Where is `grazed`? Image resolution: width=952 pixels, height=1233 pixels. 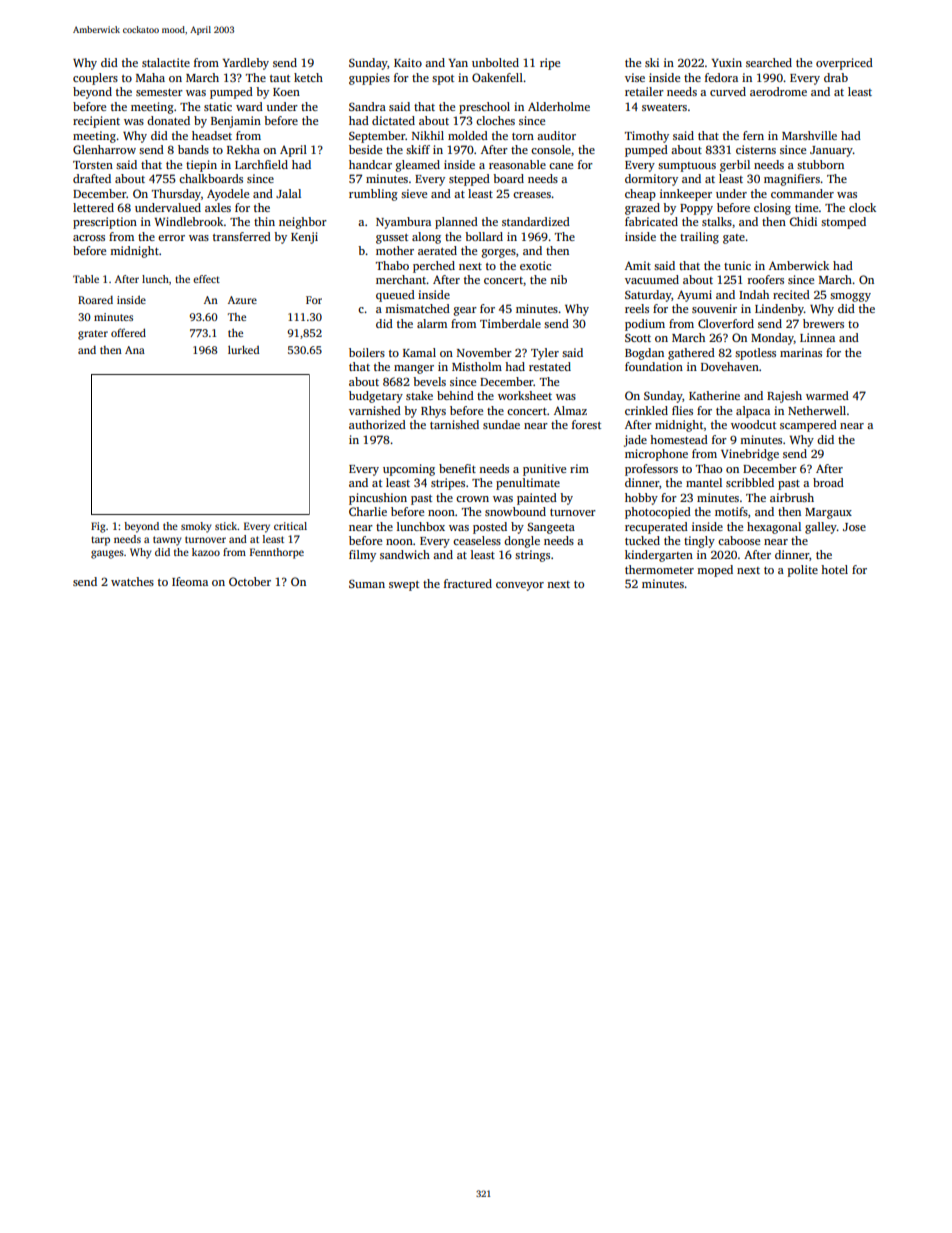
grazed is located at coordinates (642, 209).
